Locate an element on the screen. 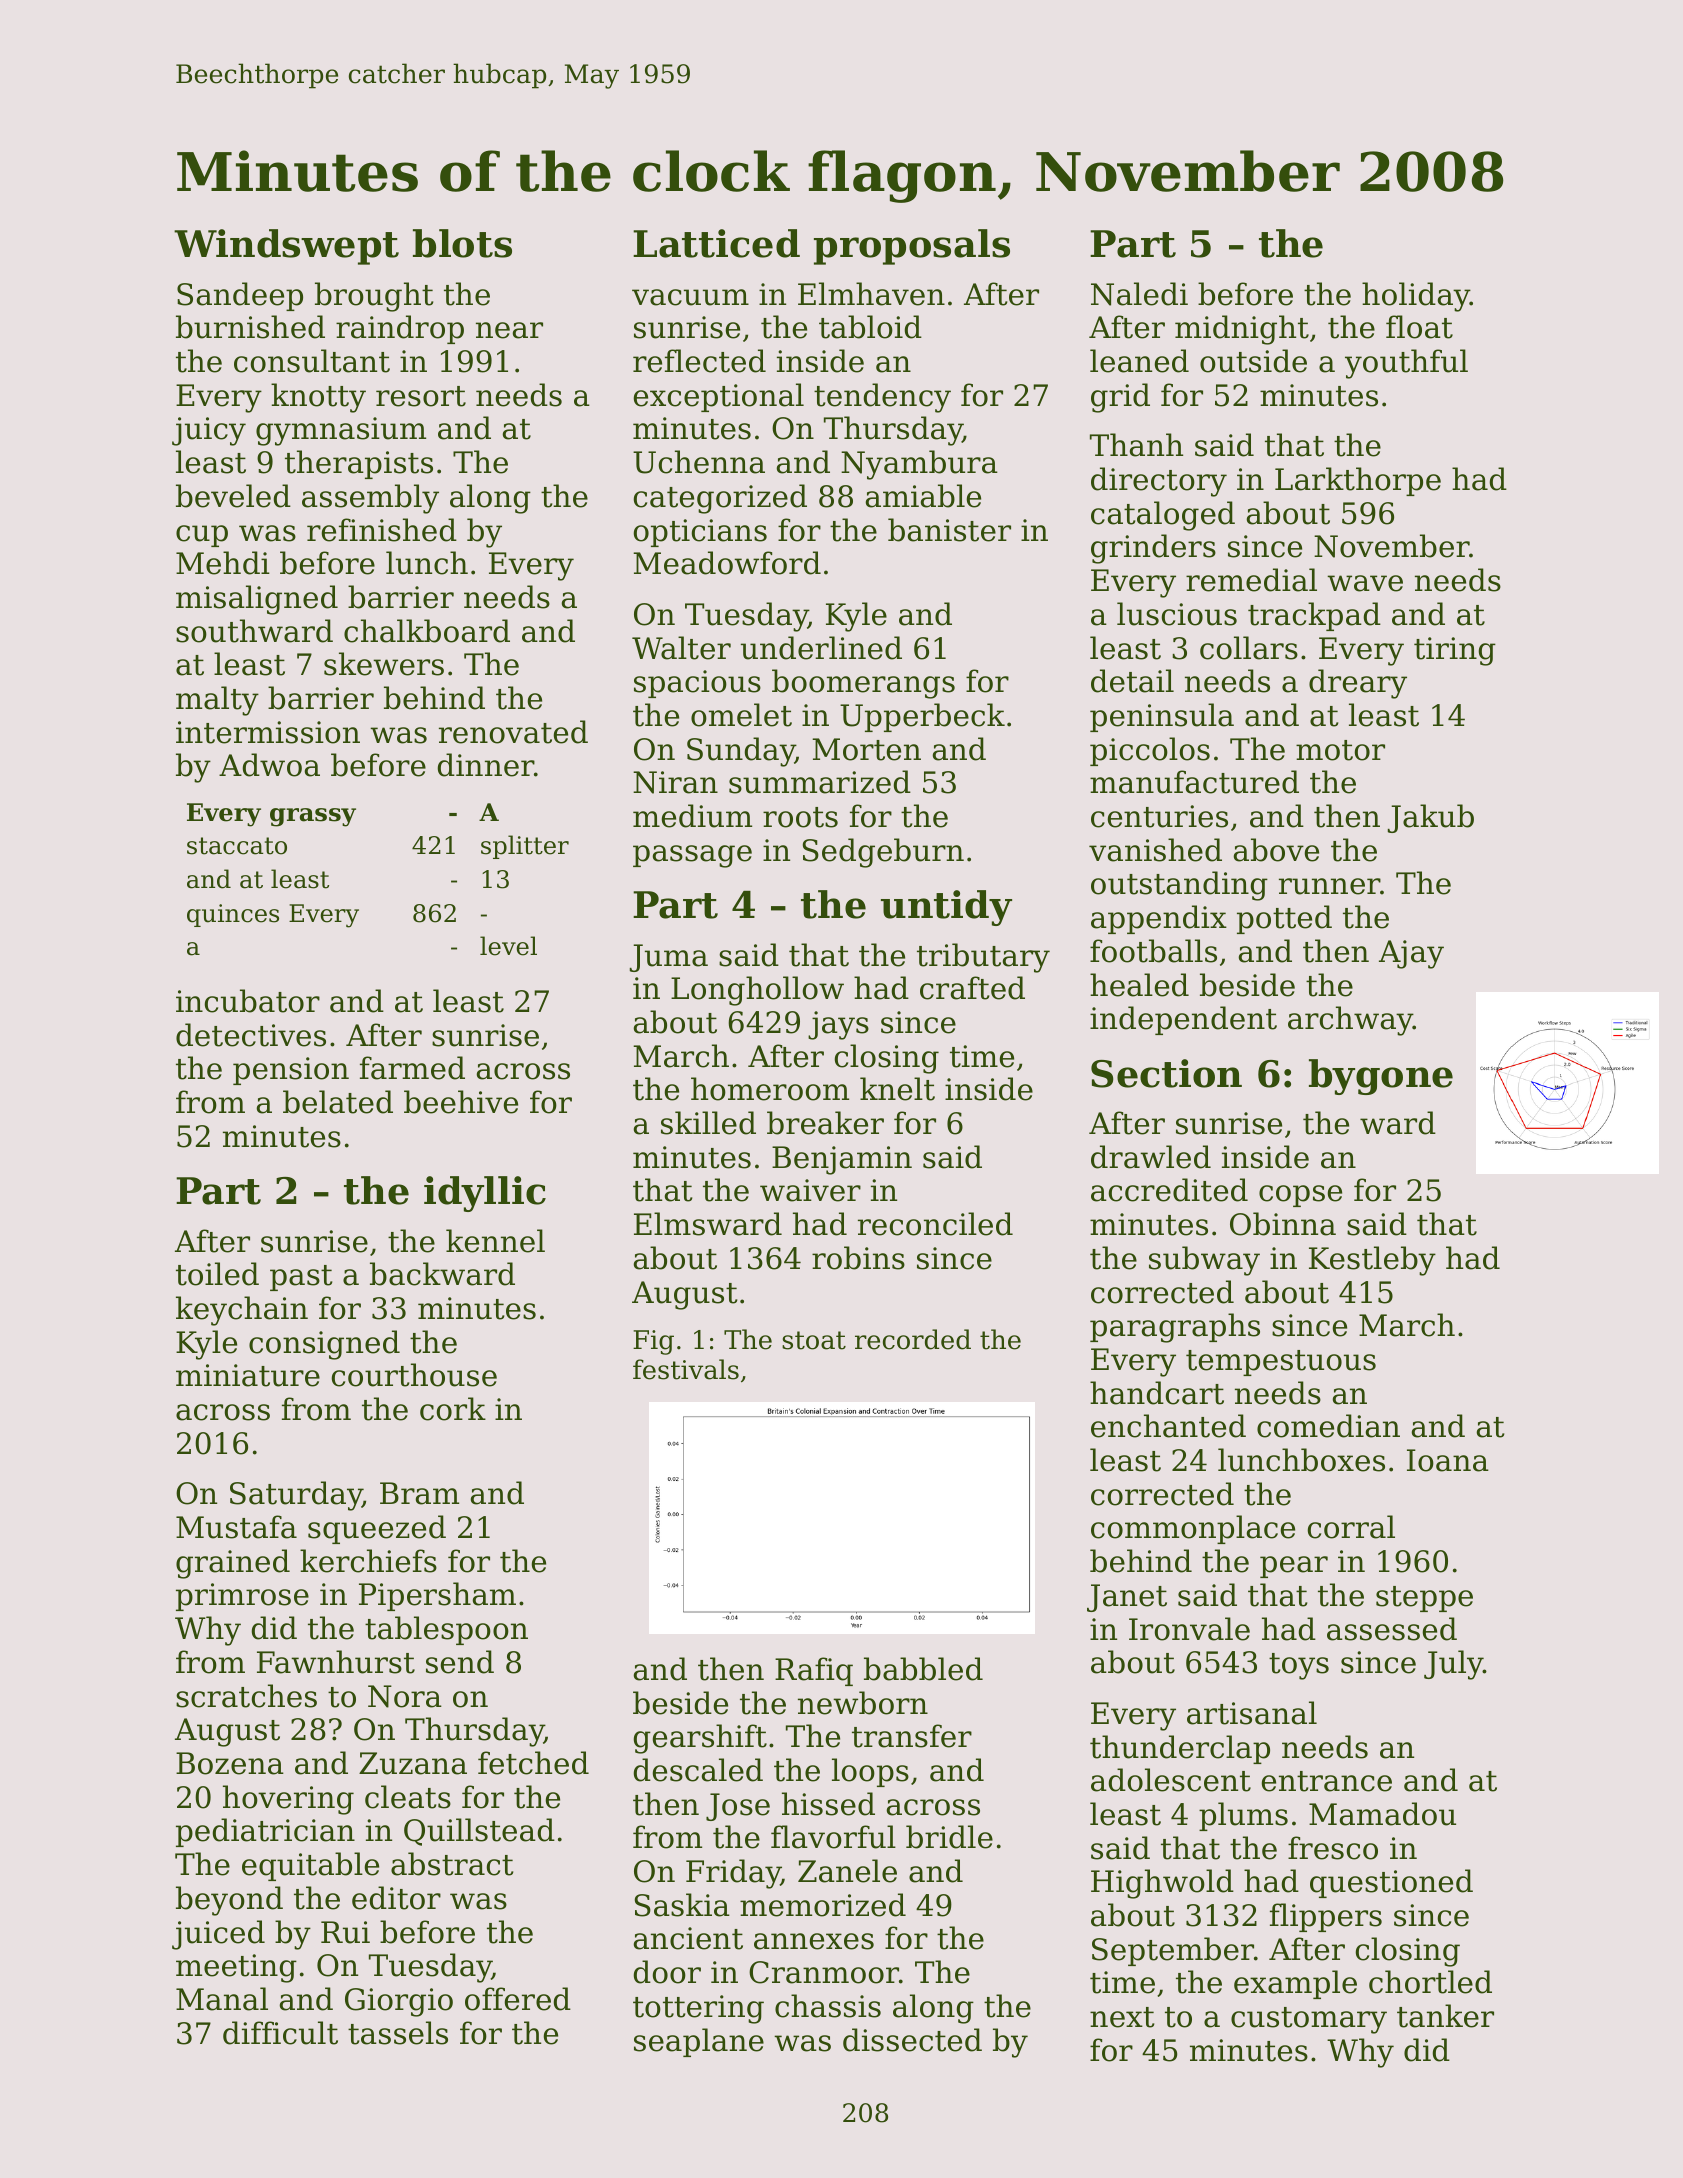  holiday is located at coordinates (1416, 297).
